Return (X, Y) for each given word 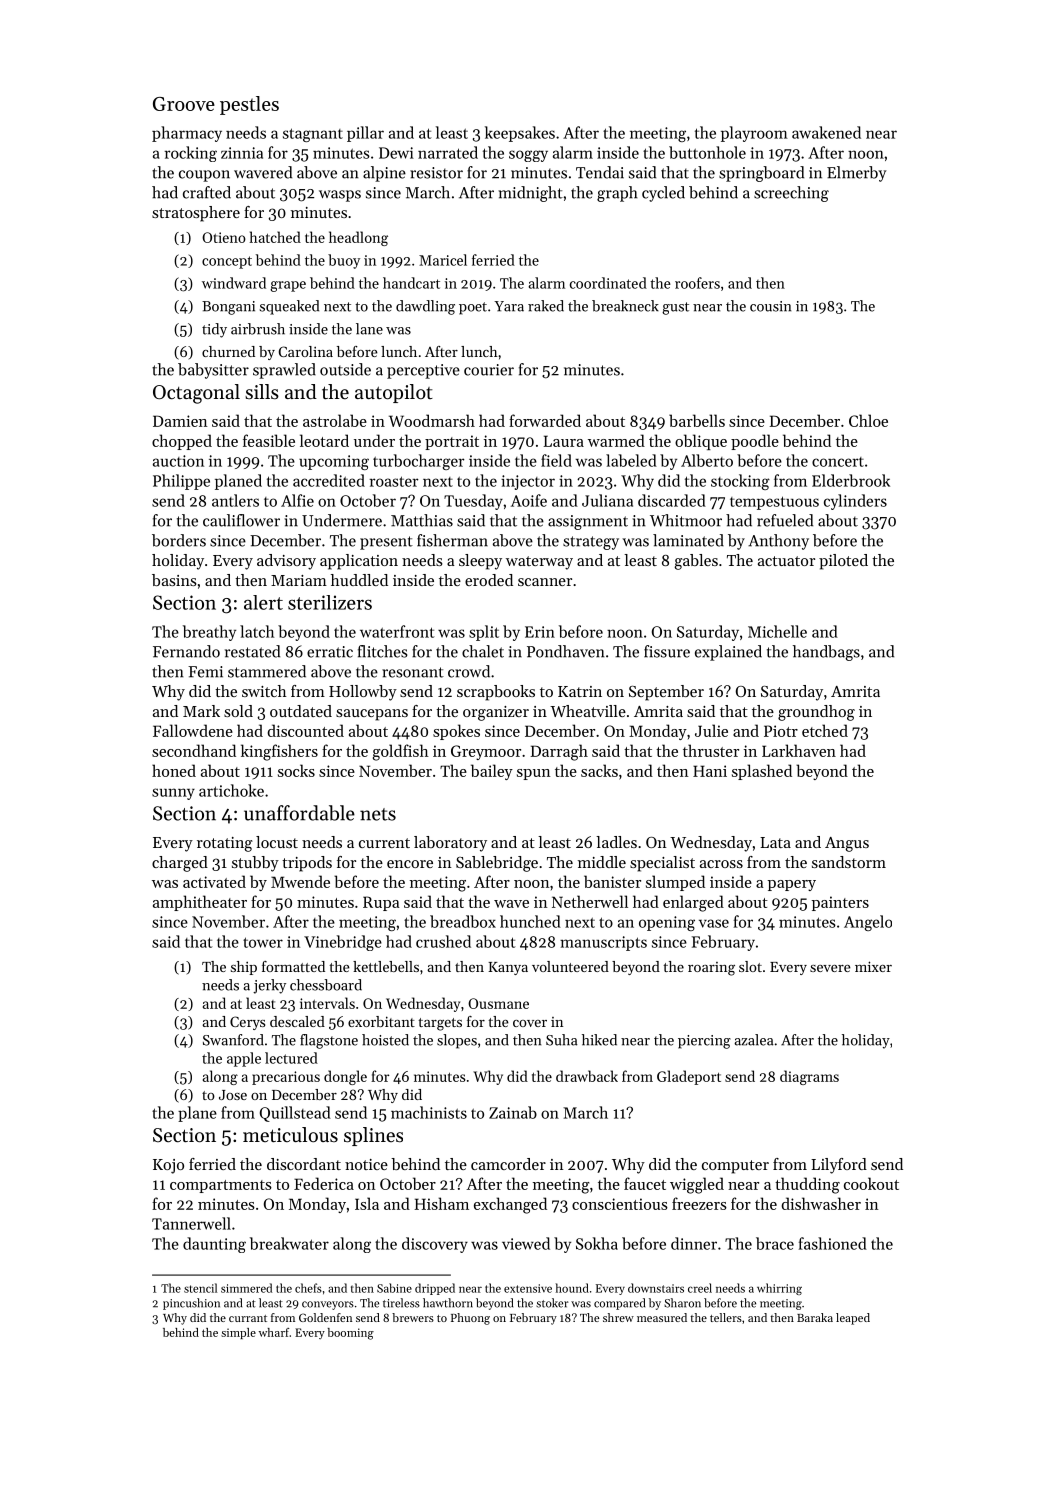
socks (296, 770)
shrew (618, 1317)
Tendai (600, 172)
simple (238, 1333)
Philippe (181, 482)
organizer (496, 713)
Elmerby (856, 174)
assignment (588, 522)
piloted (843, 562)
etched (825, 730)
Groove (184, 104)
